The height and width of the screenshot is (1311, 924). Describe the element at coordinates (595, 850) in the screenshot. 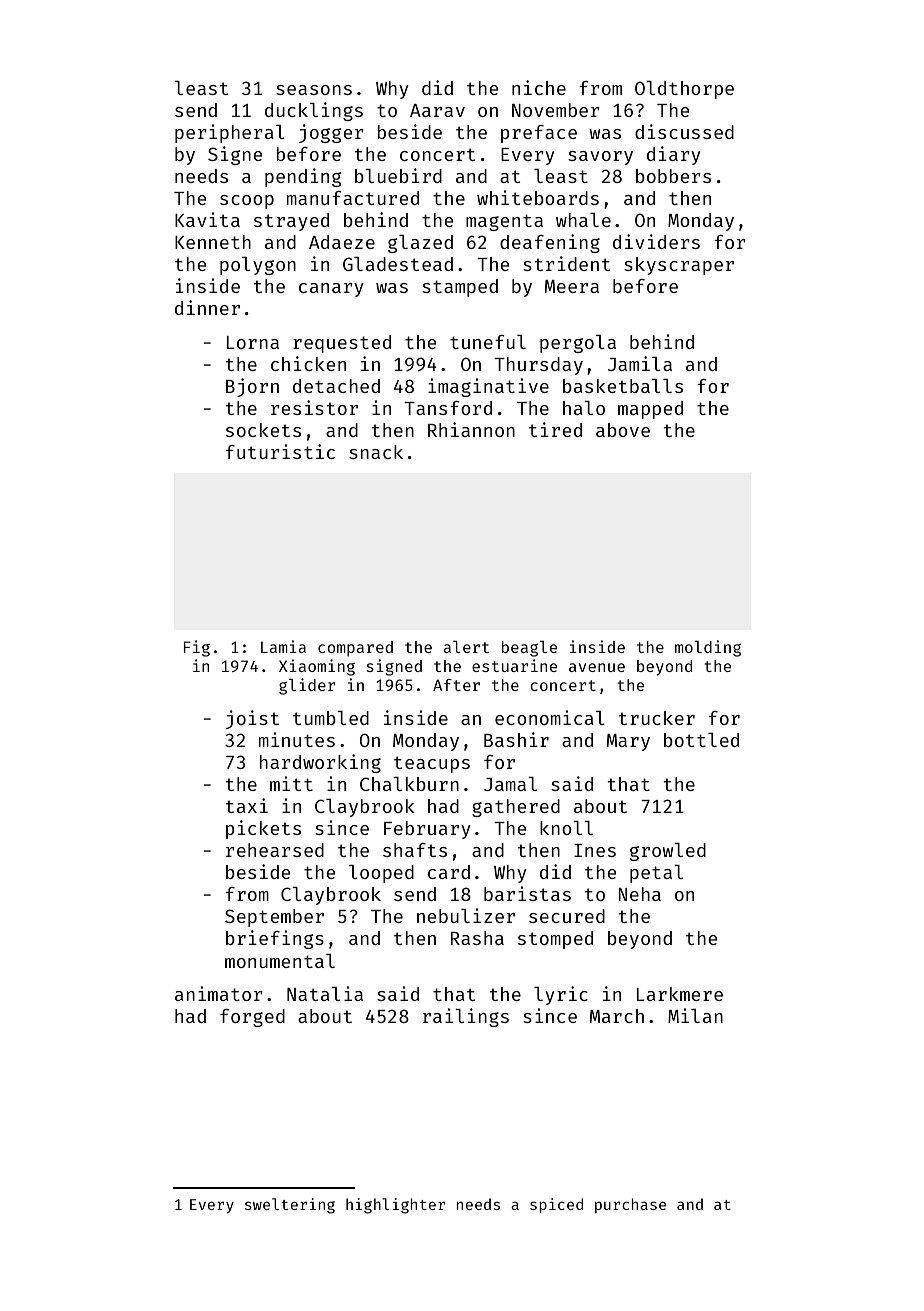

I see `Ines` at that location.
